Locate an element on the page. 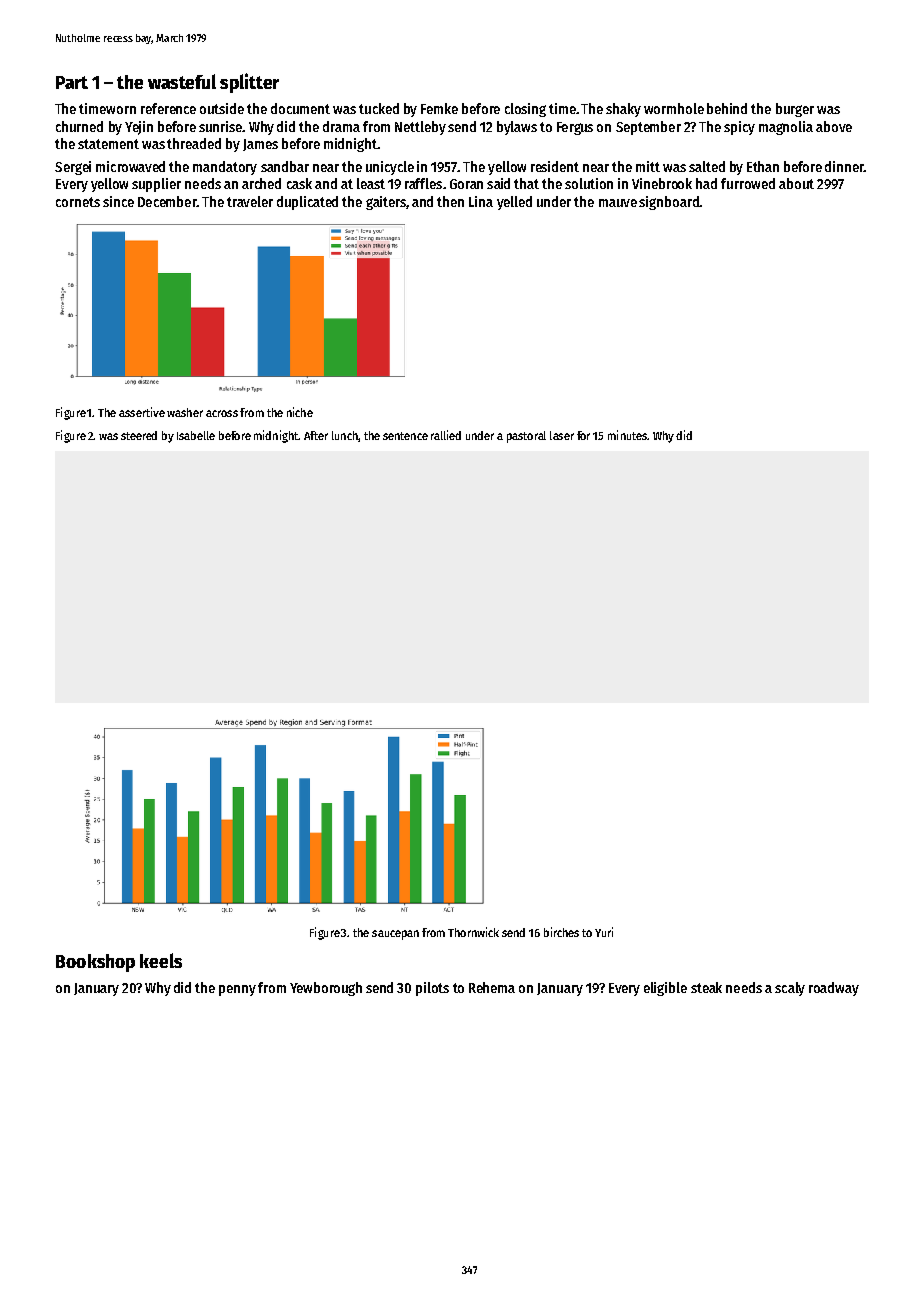 This image has width=924, height=1308. splitter is located at coordinates (249, 83).
